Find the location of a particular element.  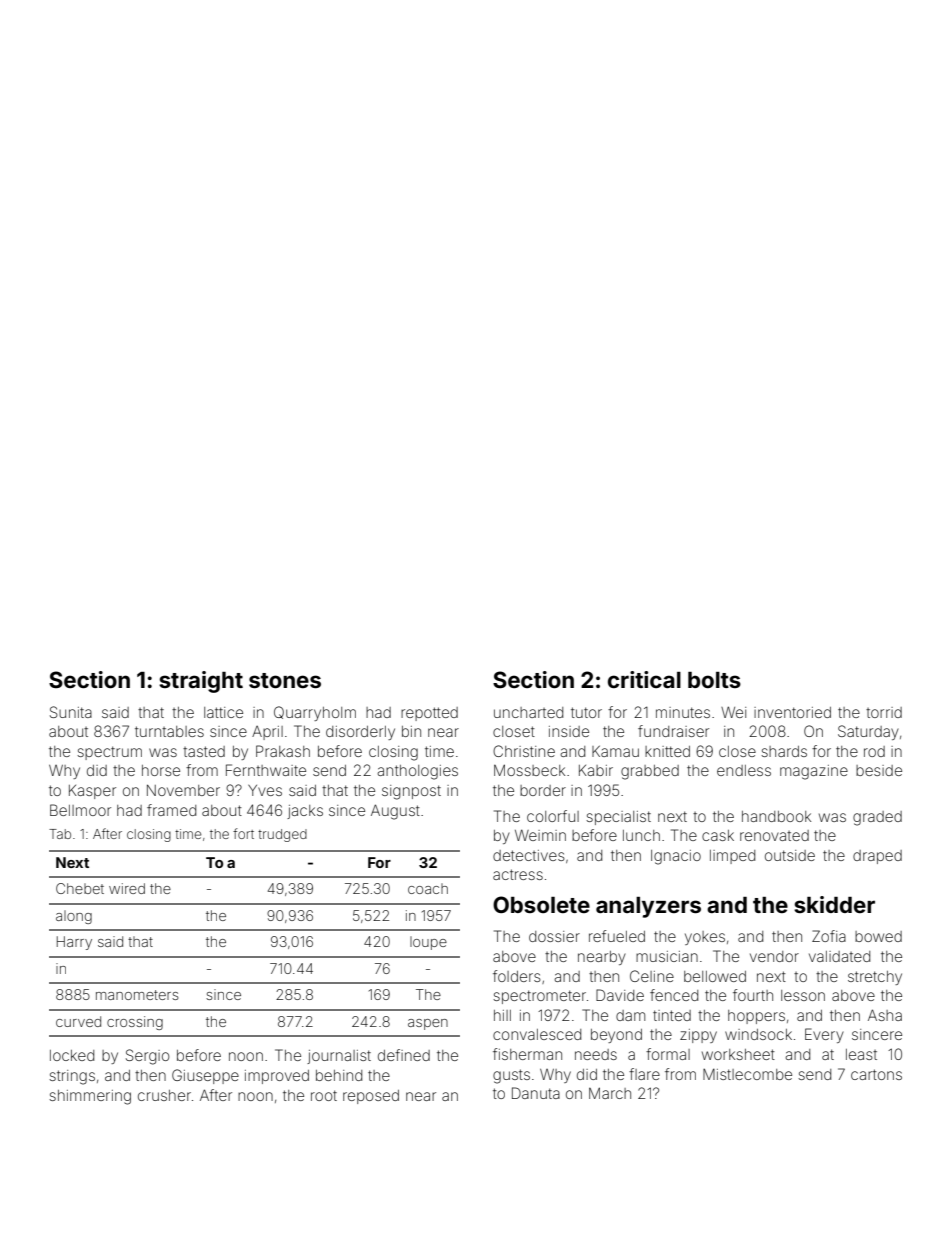

repotted is located at coordinates (429, 714).
